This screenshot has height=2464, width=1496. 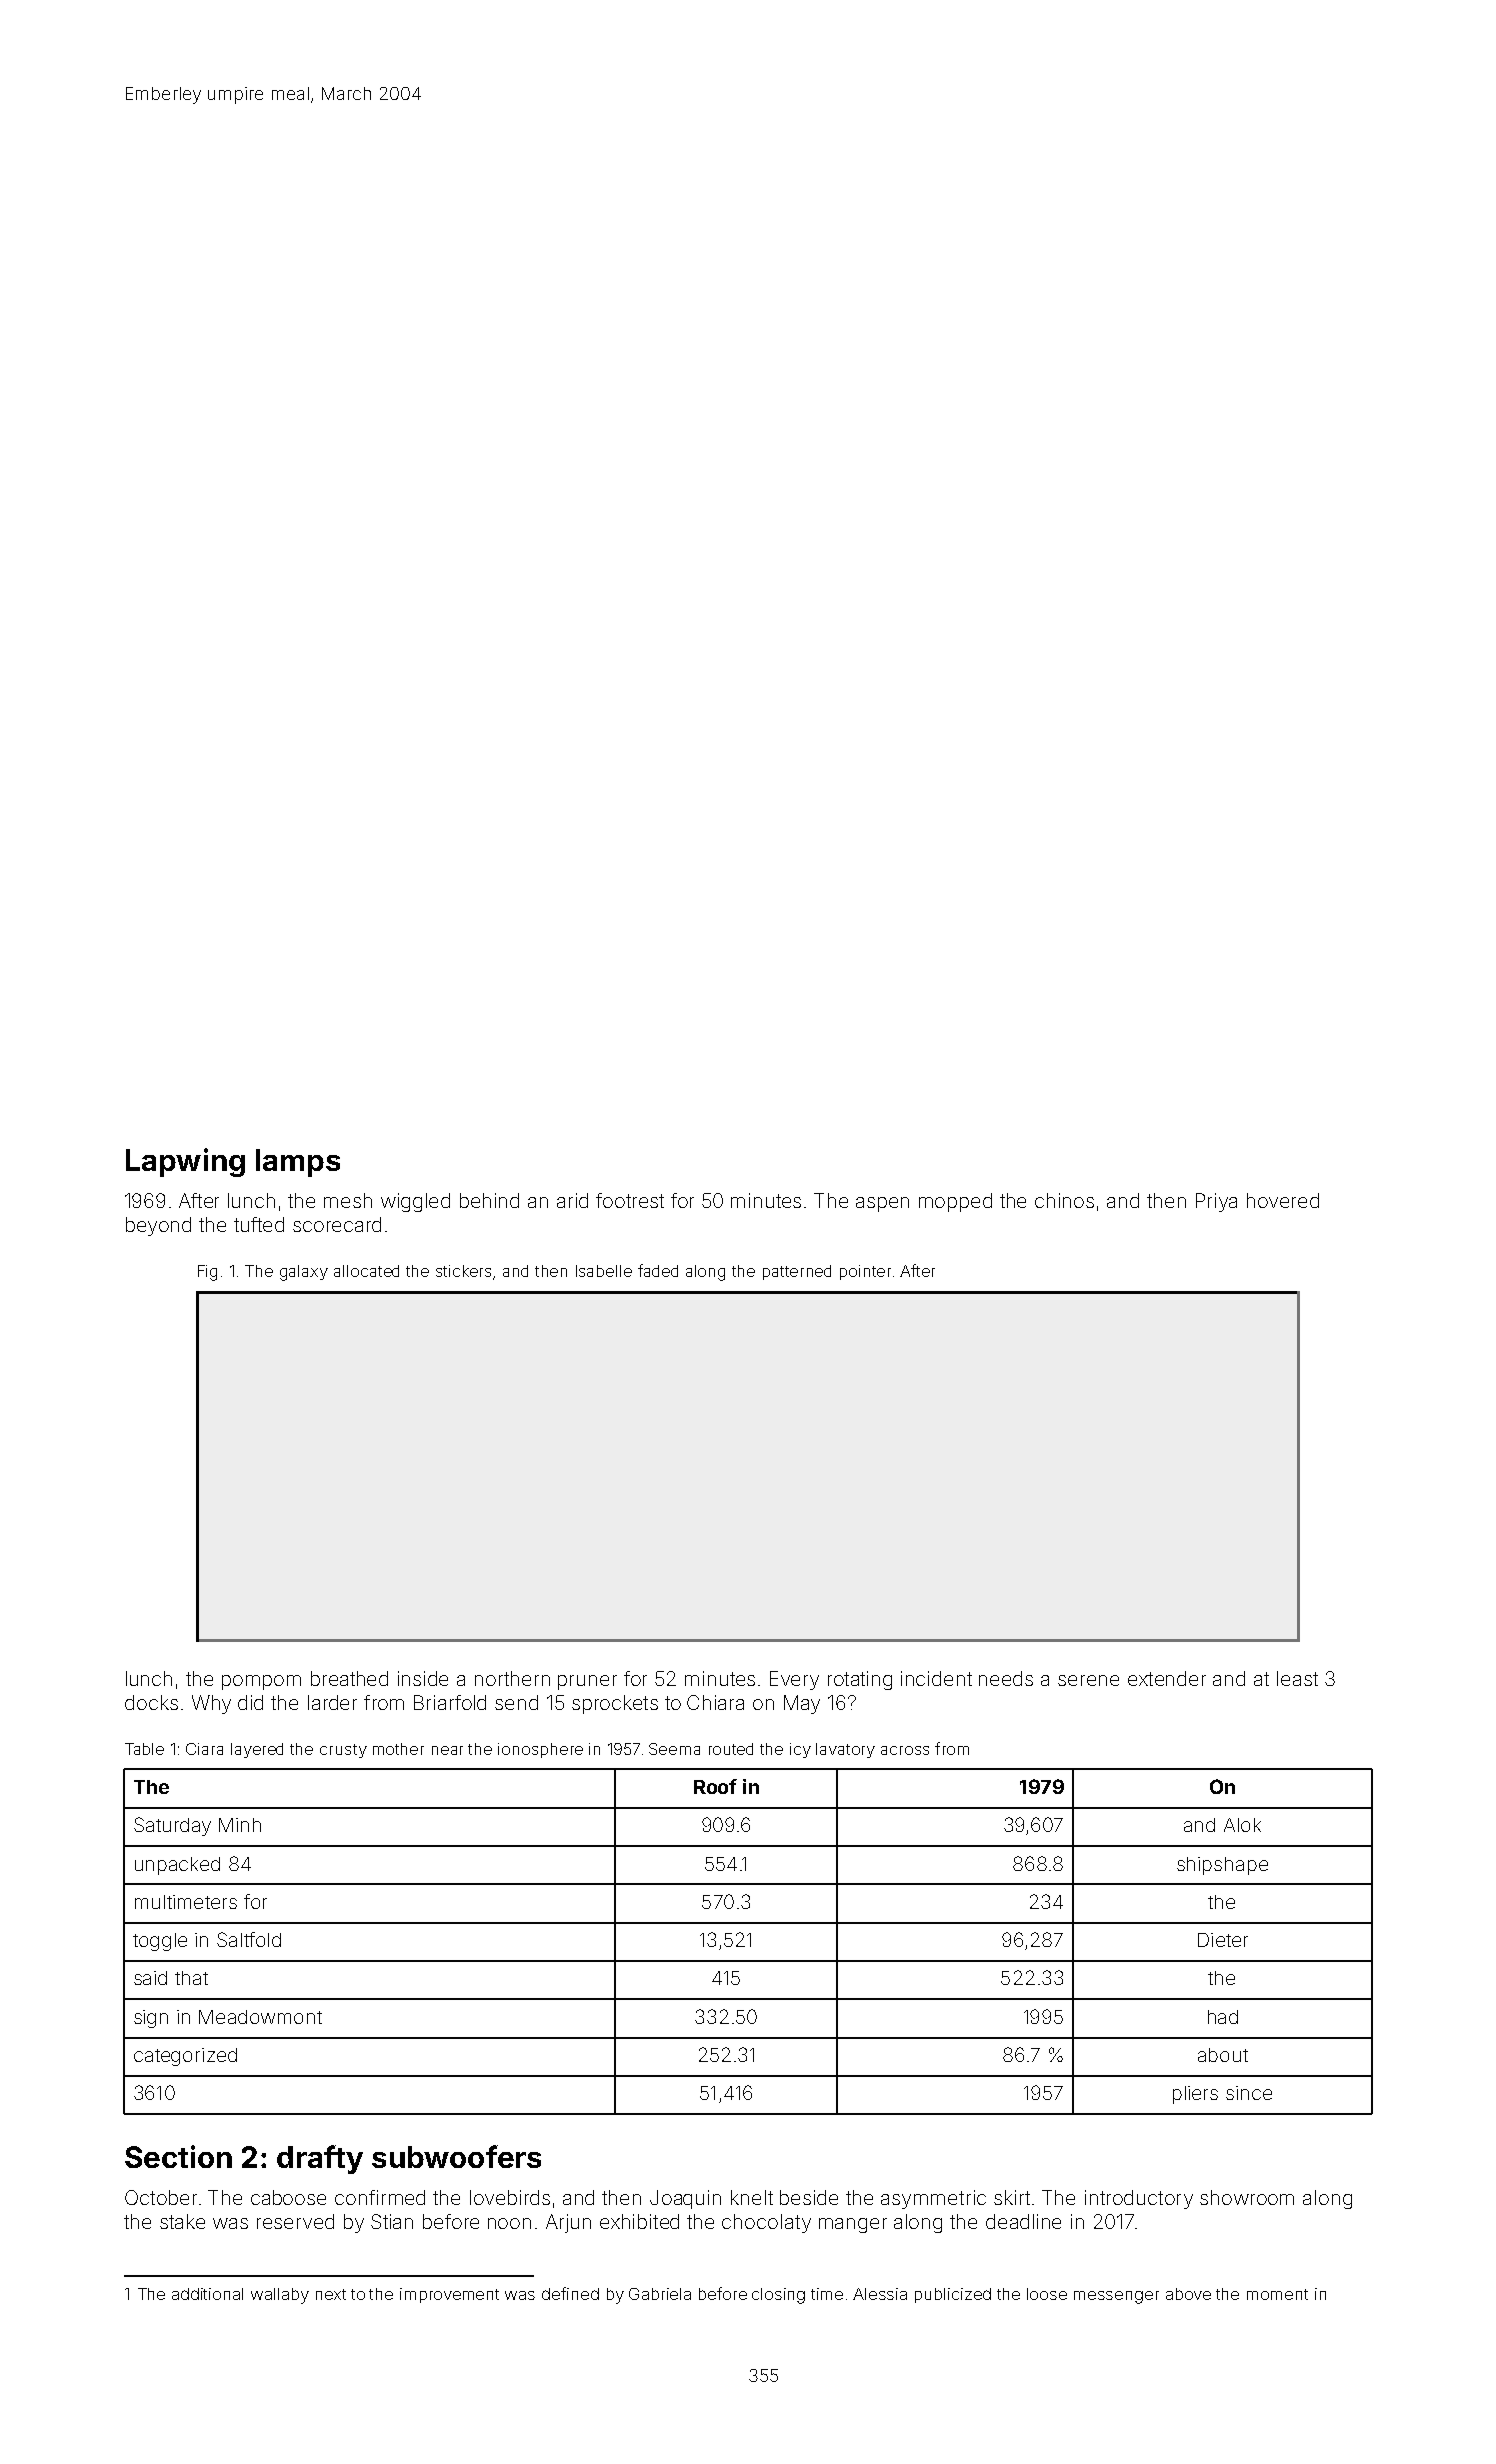 I want to click on pointer, so click(x=865, y=1272).
